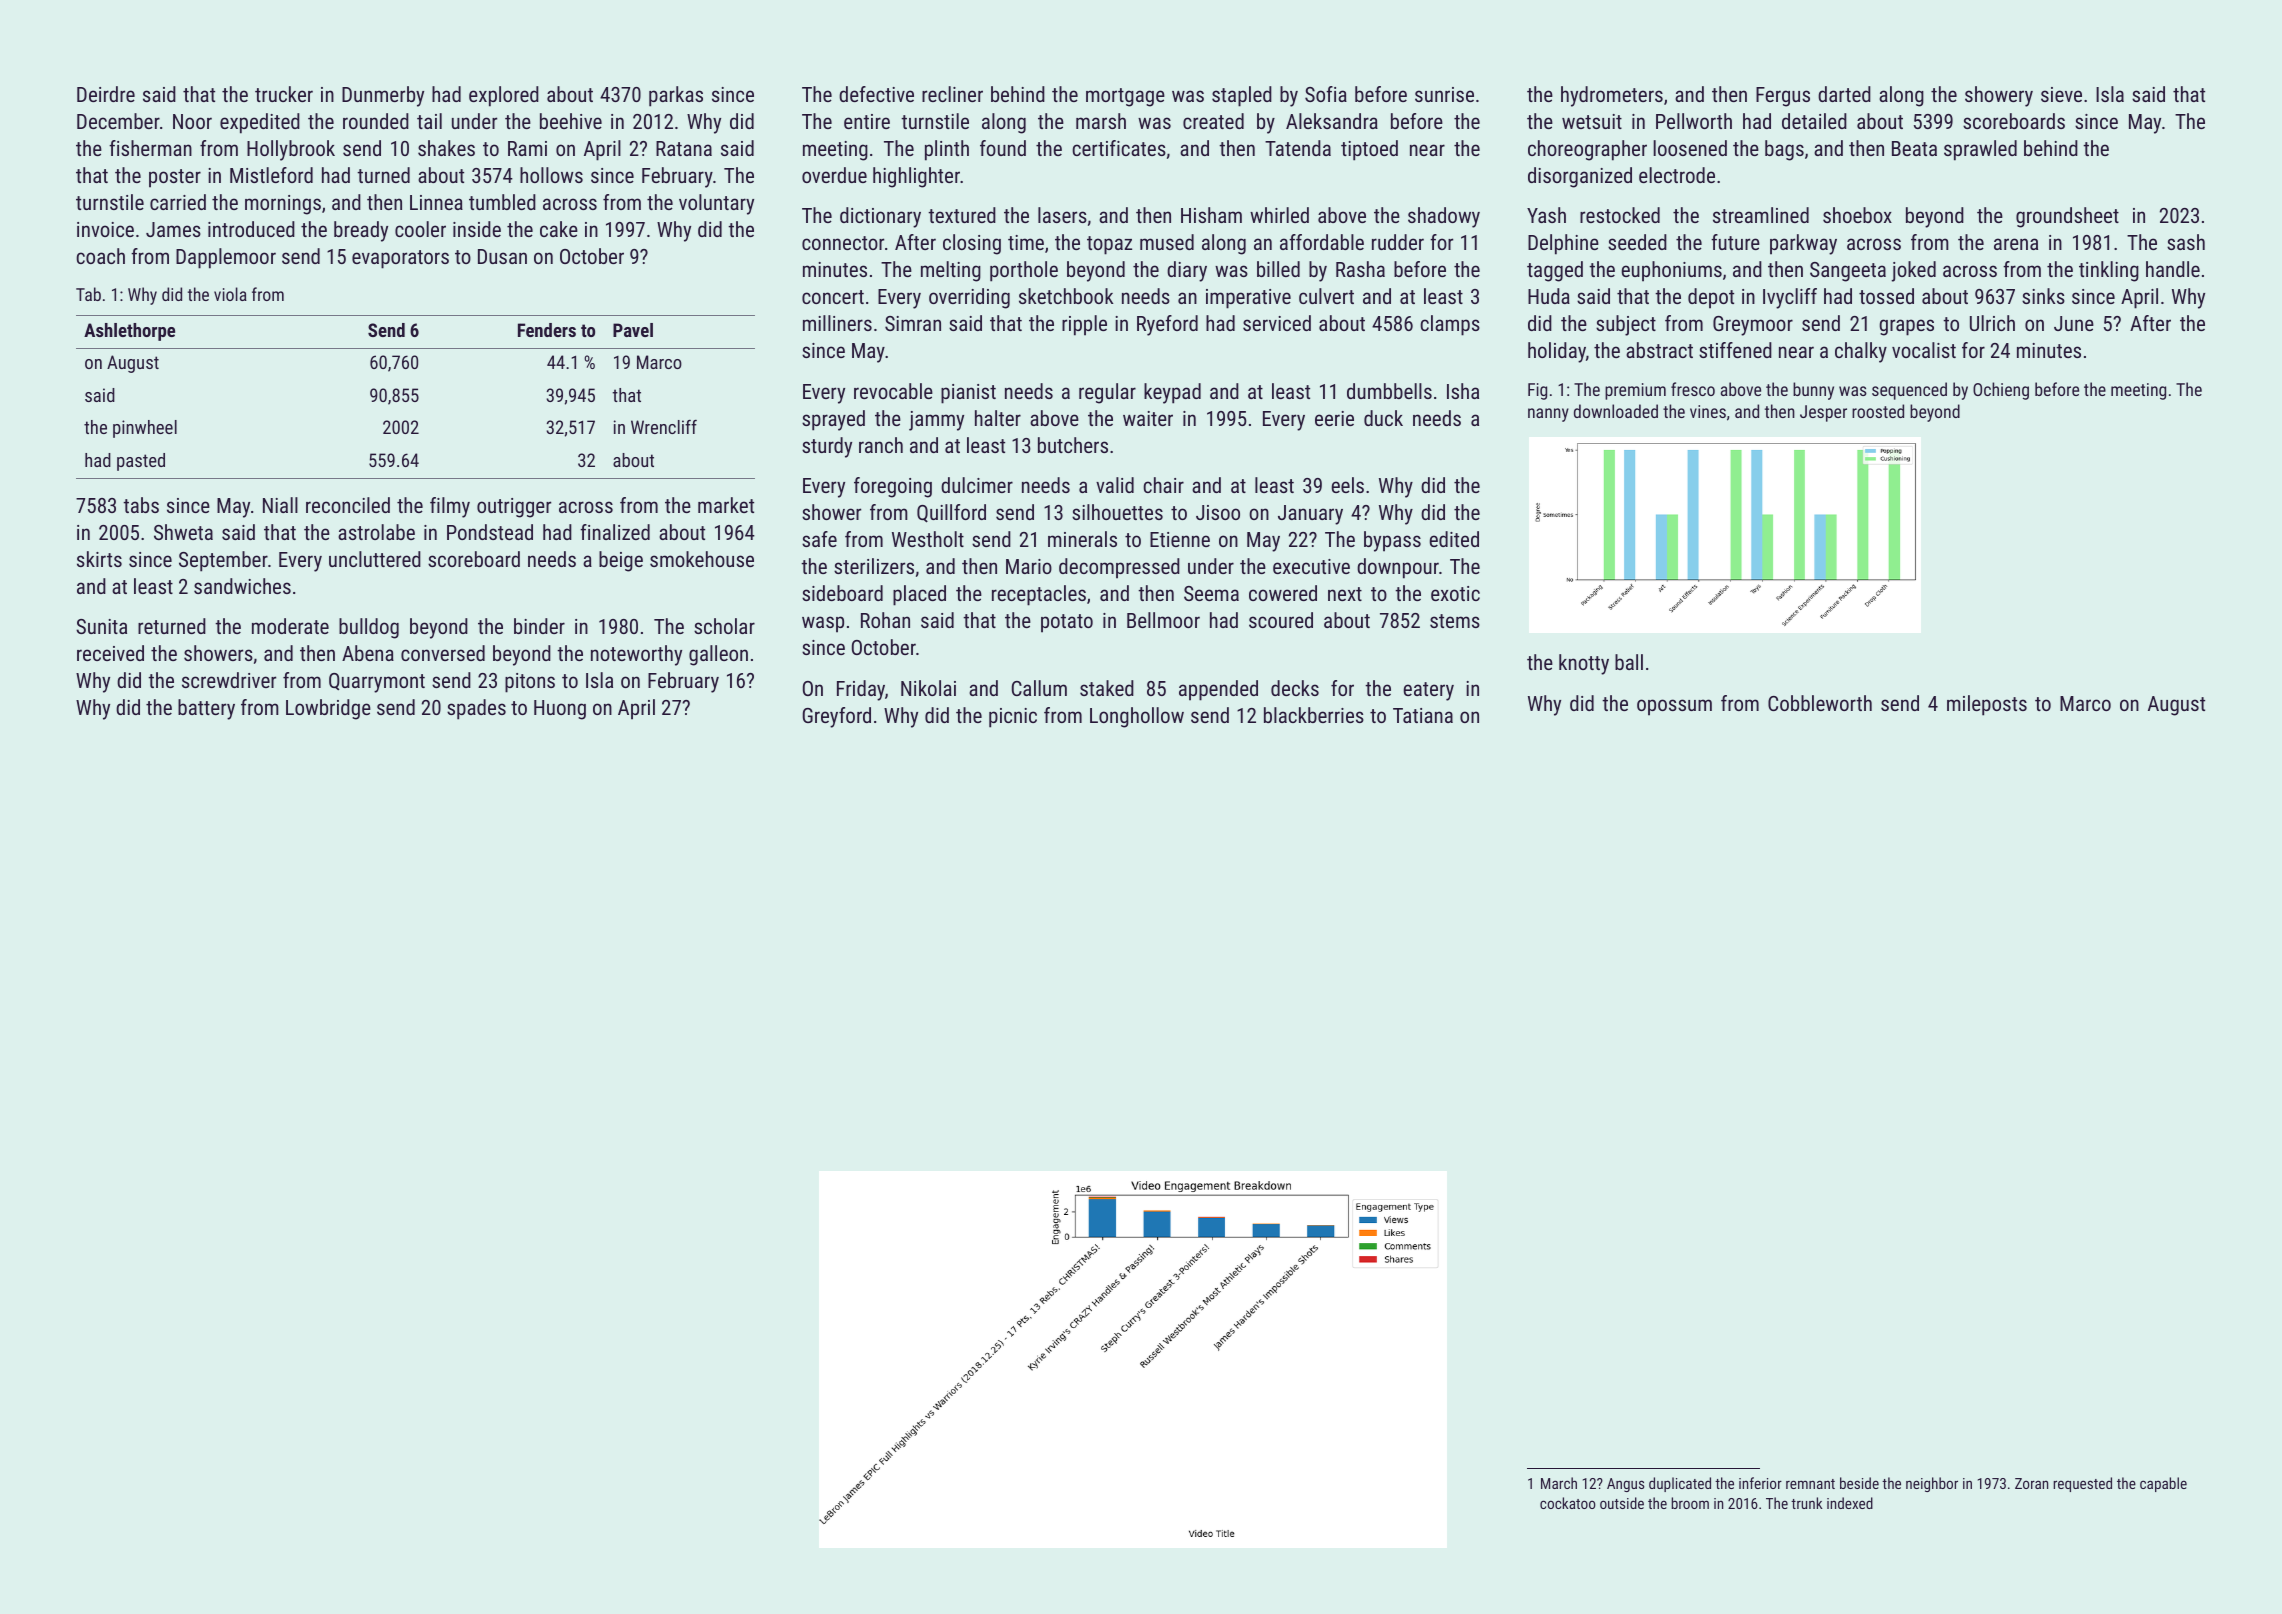 This image has height=1614, width=2282. I want to click on duplicated, so click(1680, 1484).
